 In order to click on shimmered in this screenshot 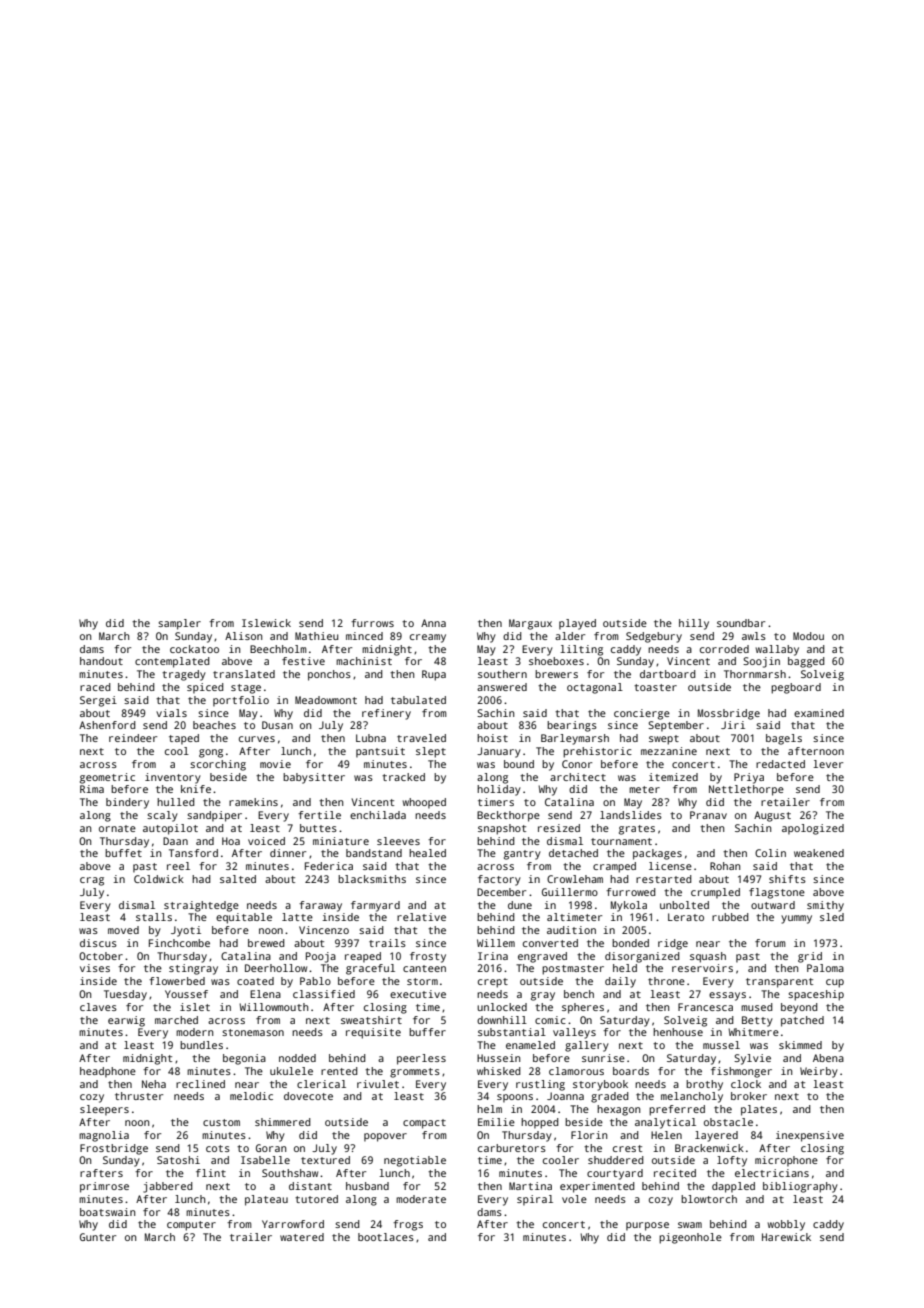, I will do `click(283, 1122)`.
